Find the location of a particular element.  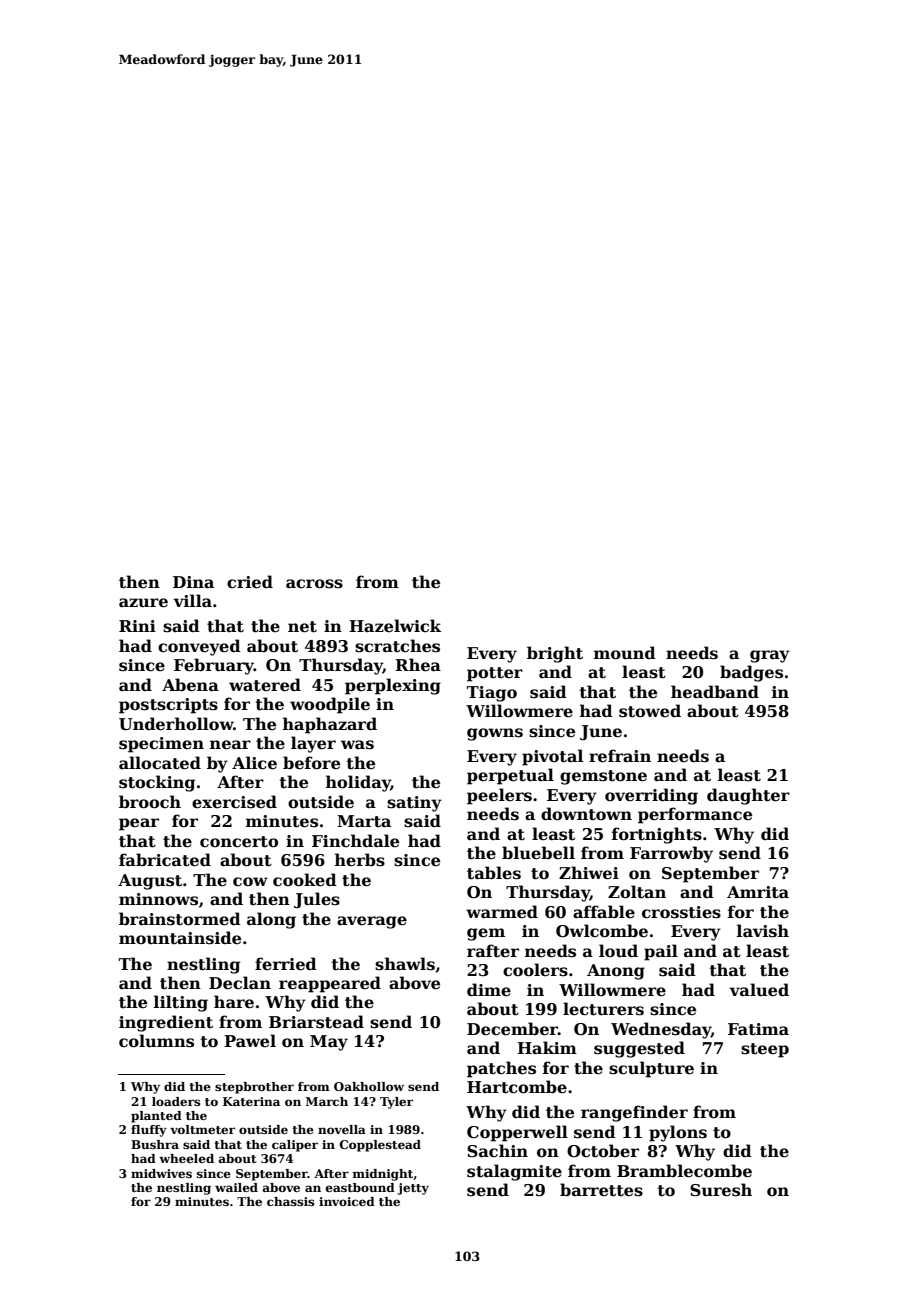

caliper is located at coordinates (295, 1146).
